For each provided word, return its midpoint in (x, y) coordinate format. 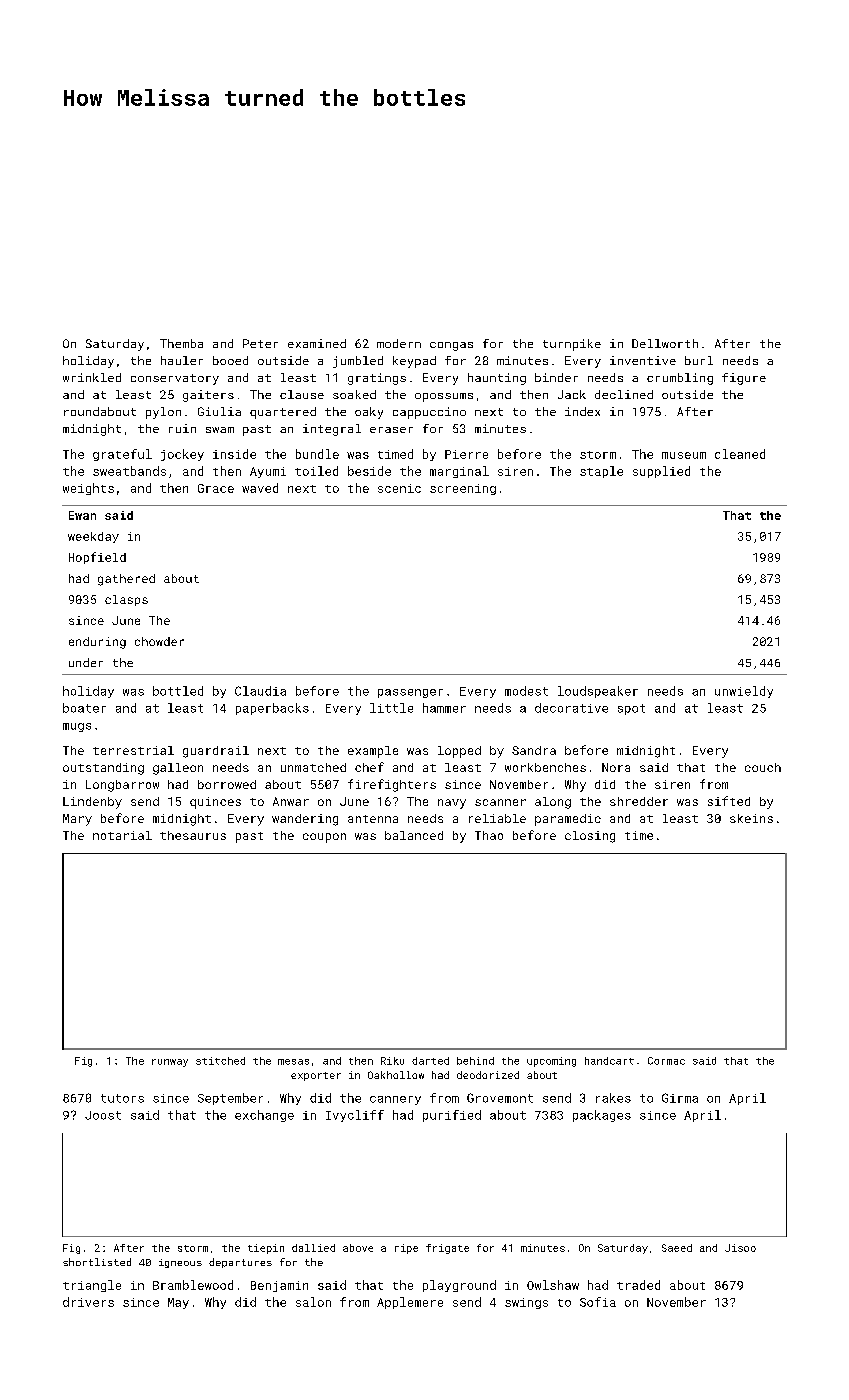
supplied (661, 472)
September (230, 1099)
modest (526, 691)
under (86, 662)
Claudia (260, 691)
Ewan (82, 515)
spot (631, 709)
